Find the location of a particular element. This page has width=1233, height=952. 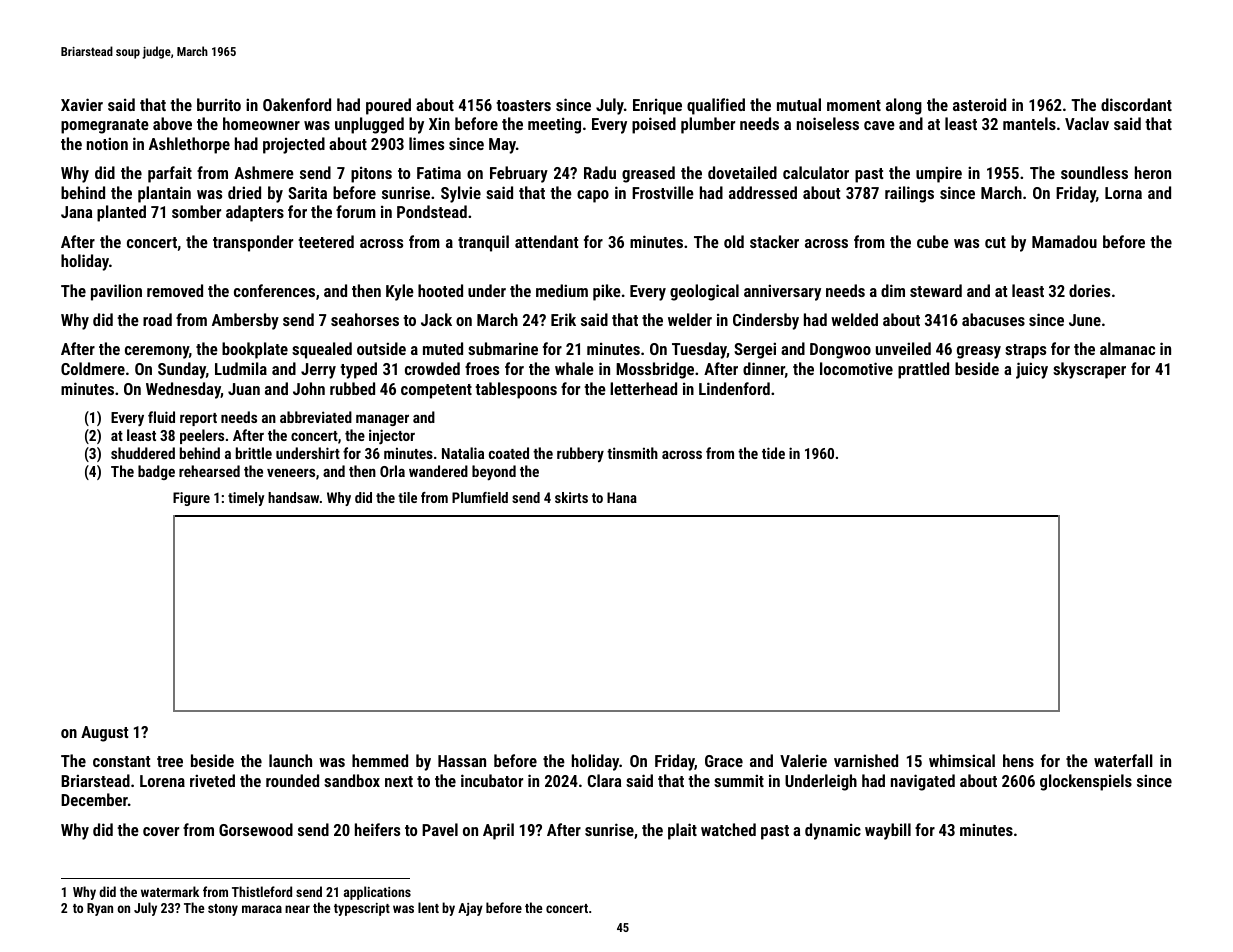

seahorses is located at coordinates (365, 319).
